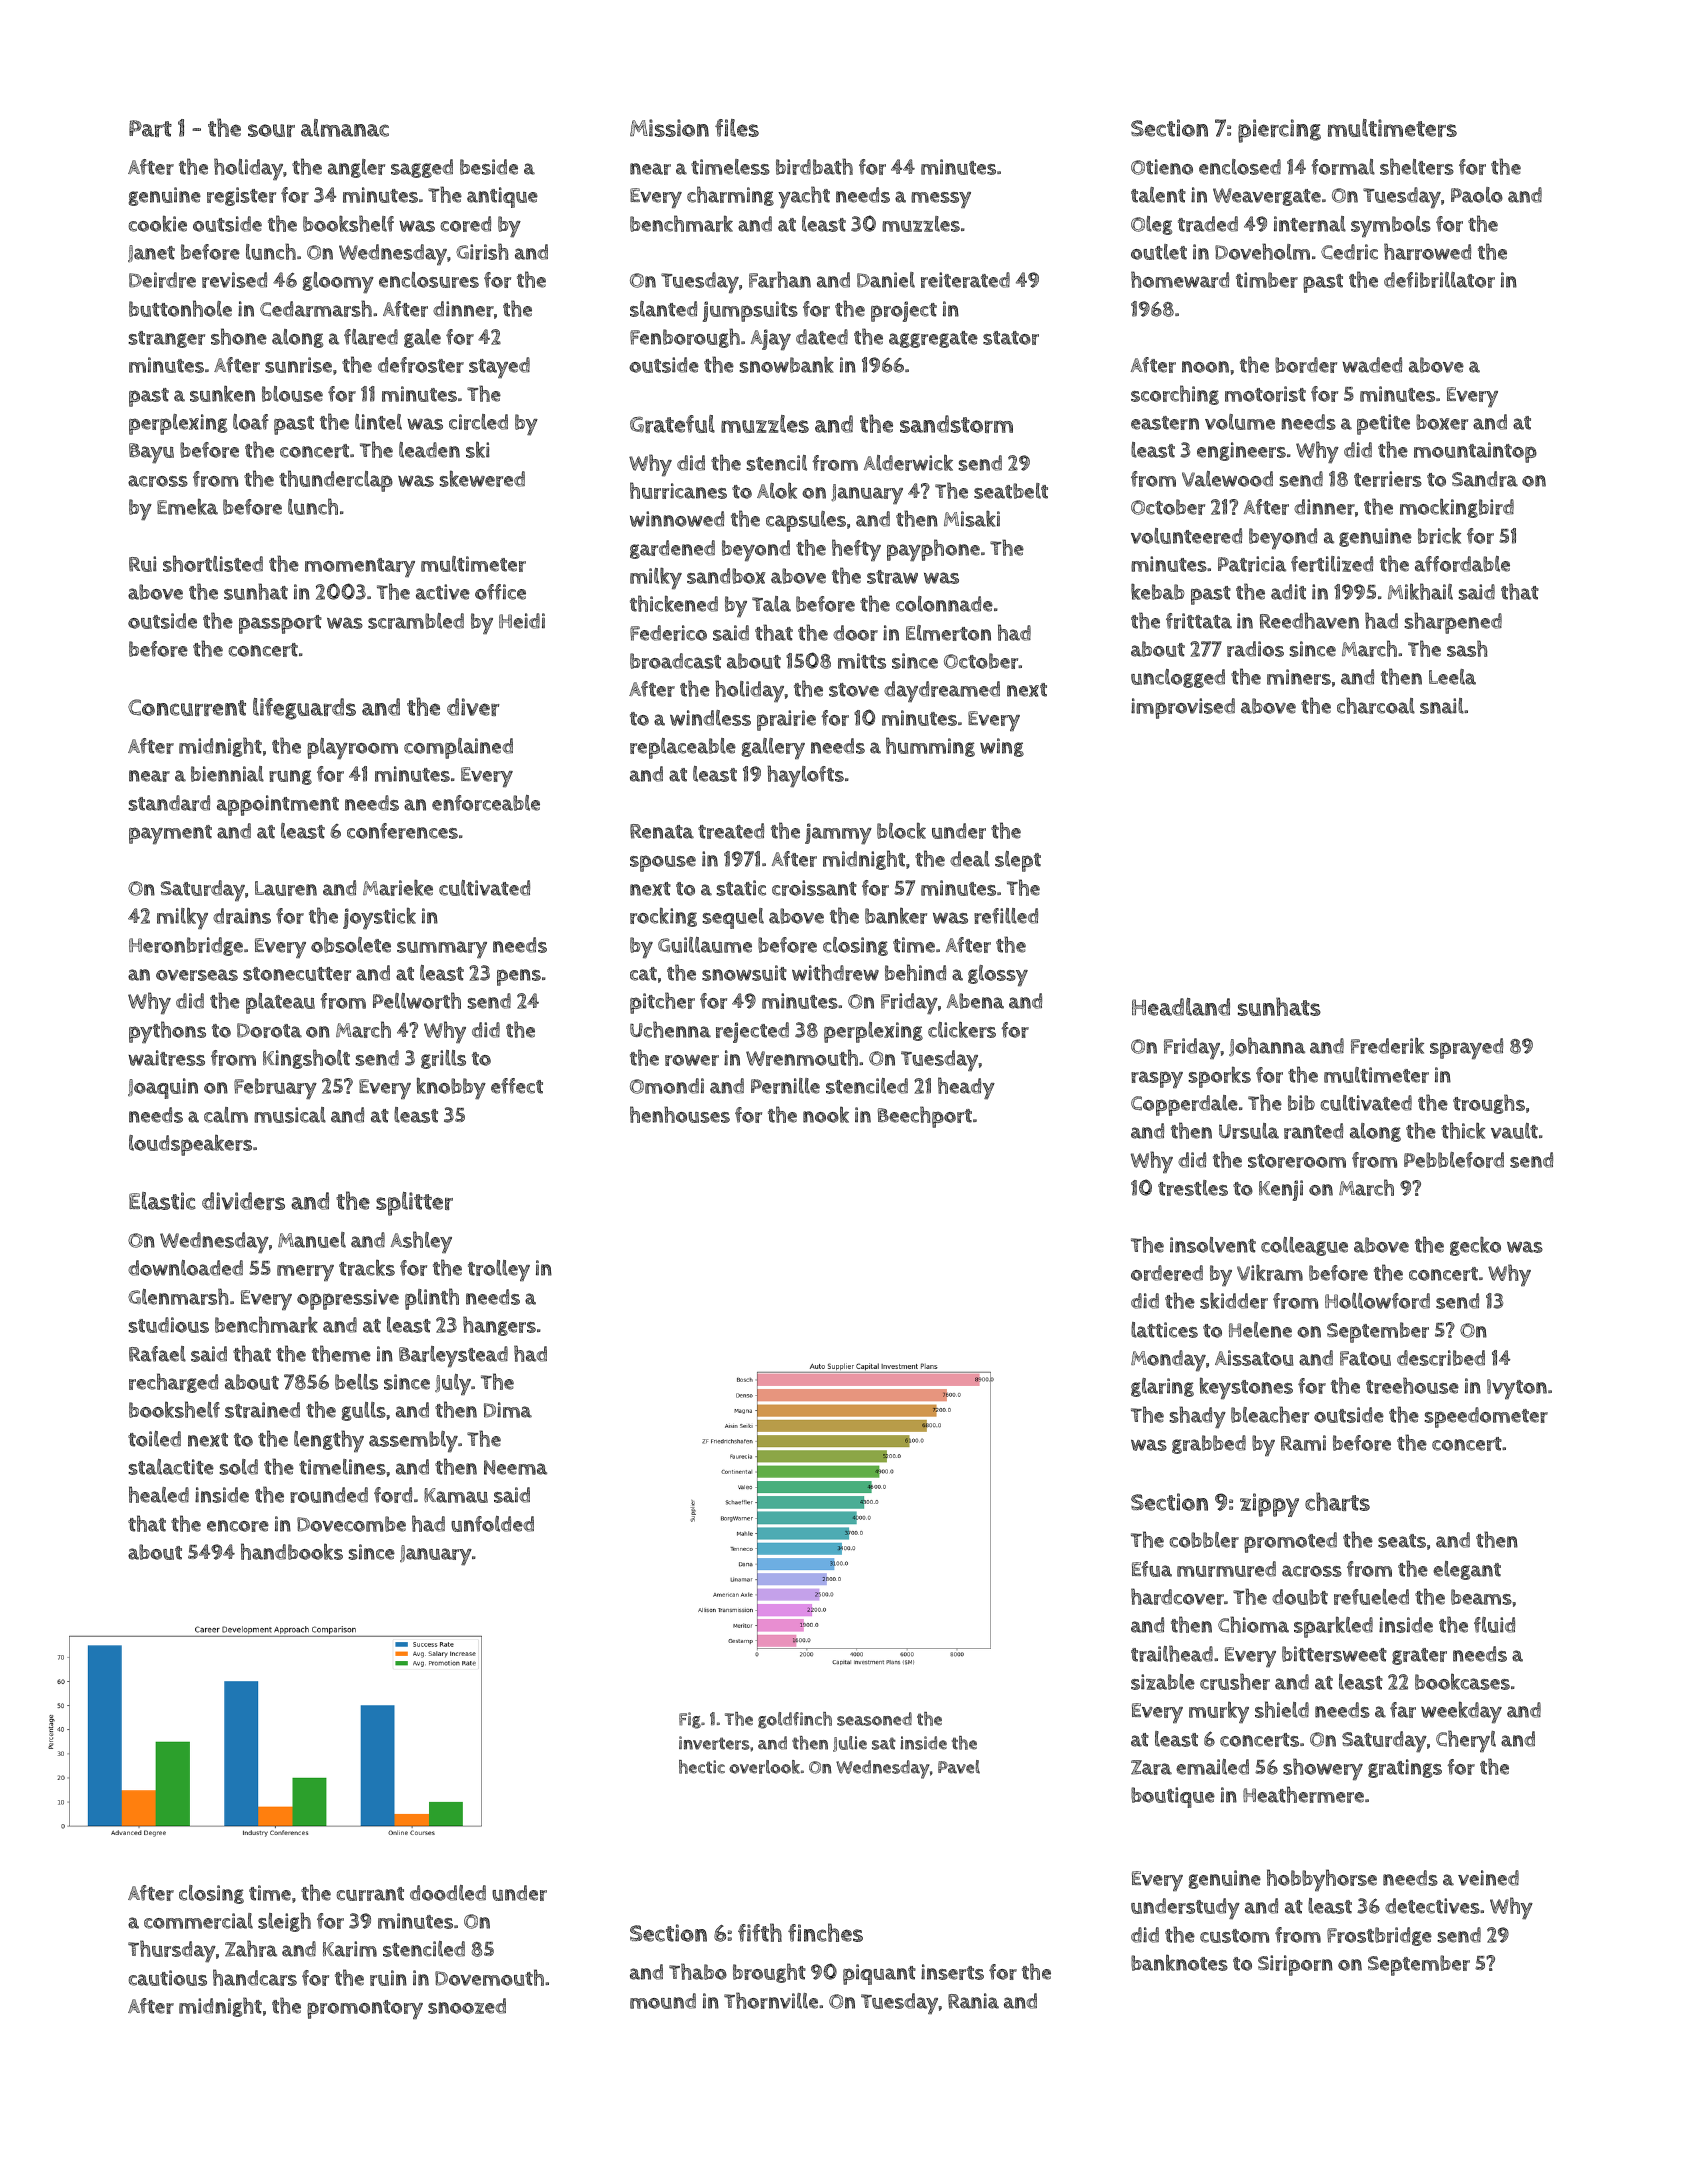  What do you see at coordinates (944, 604) in the document?
I see `colonnade` at bounding box center [944, 604].
